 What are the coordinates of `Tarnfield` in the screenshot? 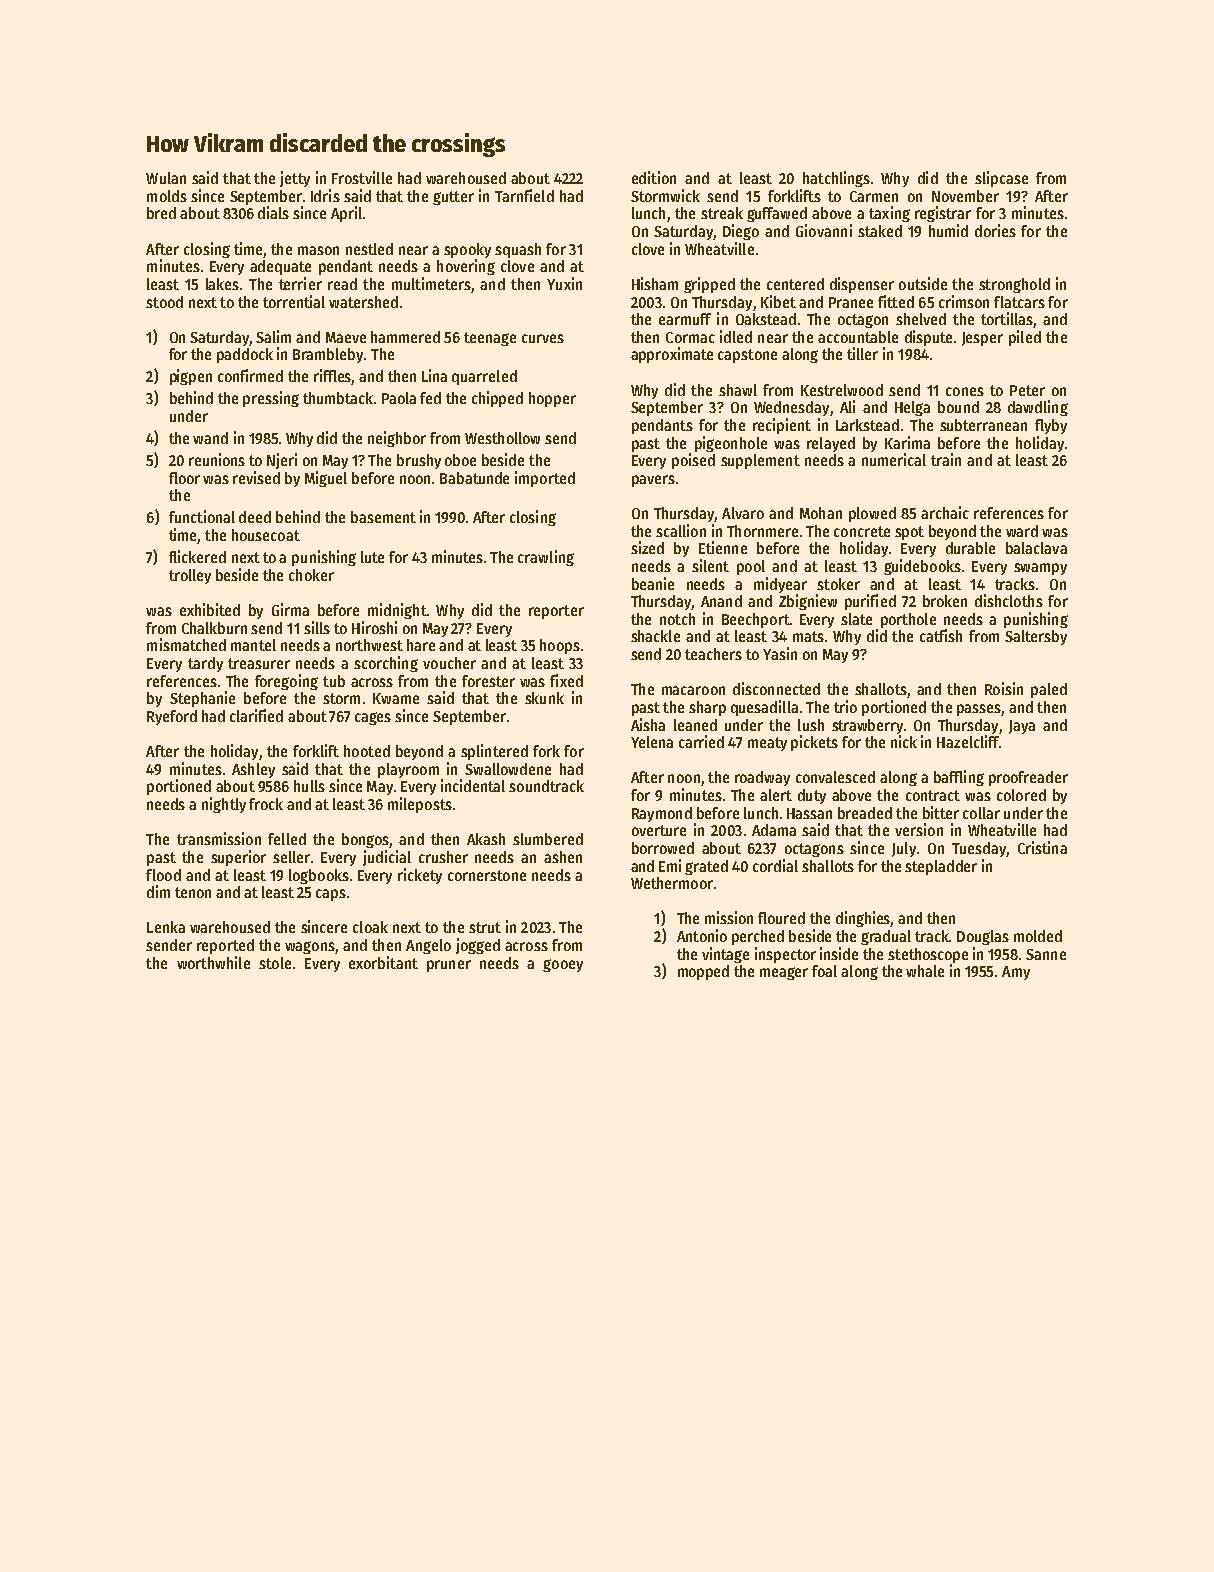 It's located at (524, 195).
